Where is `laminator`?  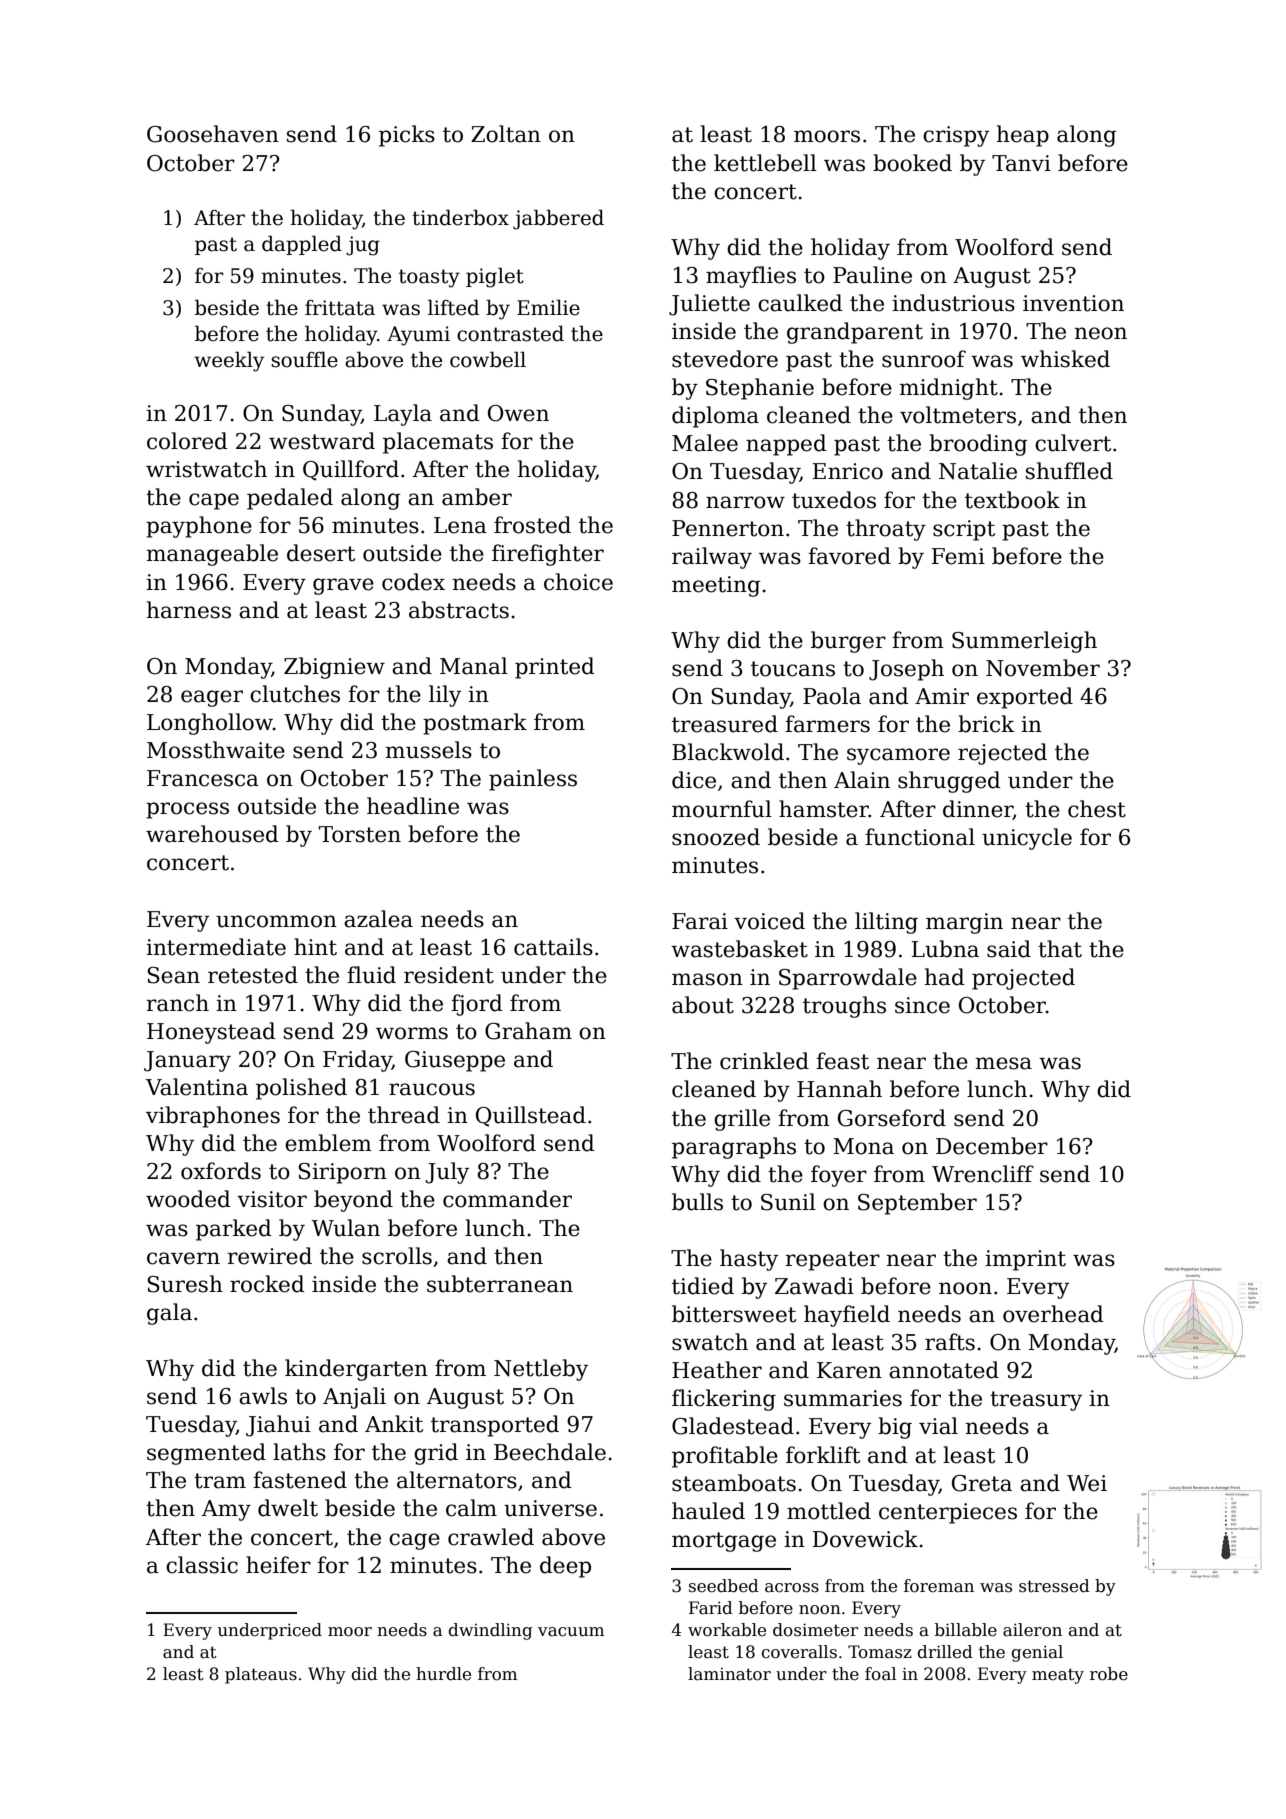 laminator is located at coordinates (729, 1674).
